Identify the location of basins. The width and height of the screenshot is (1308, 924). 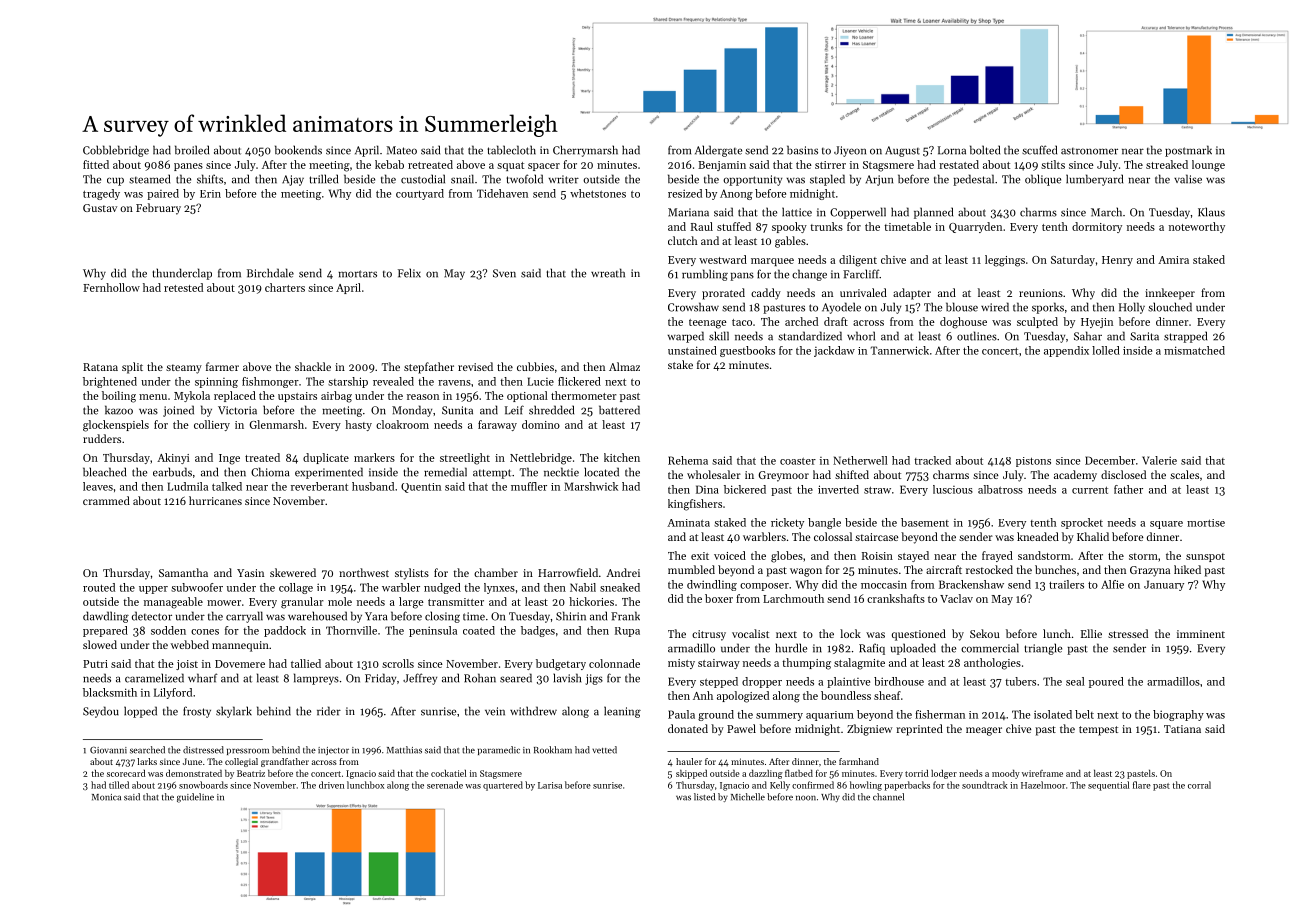
(802, 150).
